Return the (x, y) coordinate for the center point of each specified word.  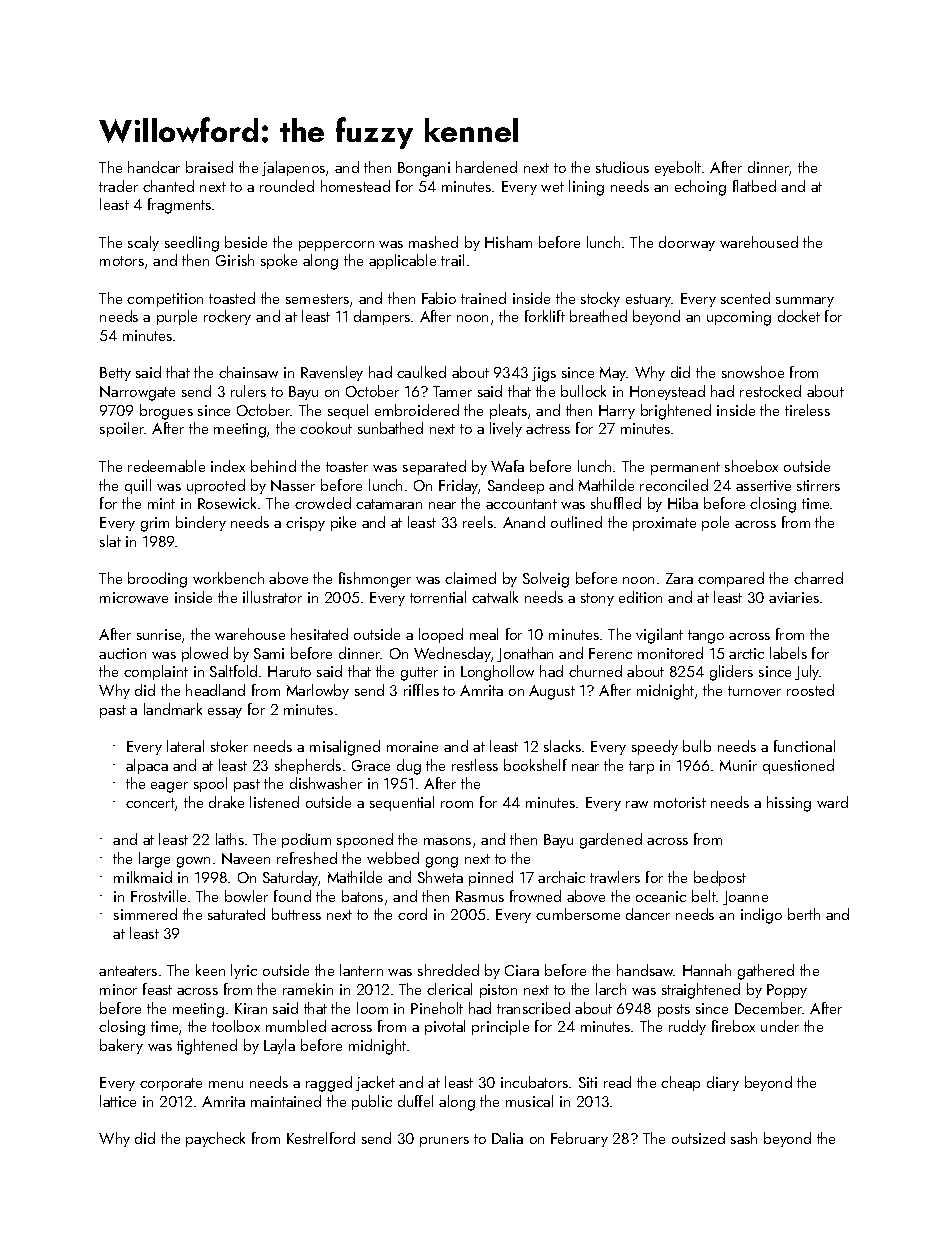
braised (209, 167)
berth (804, 914)
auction (122, 653)
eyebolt (678, 168)
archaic (561, 877)
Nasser (293, 485)
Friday (459, 486)
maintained (286, 1101)
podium (306, 840)
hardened (486, 167)
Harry (617, 412)
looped (441, 635)
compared (731, 579)
